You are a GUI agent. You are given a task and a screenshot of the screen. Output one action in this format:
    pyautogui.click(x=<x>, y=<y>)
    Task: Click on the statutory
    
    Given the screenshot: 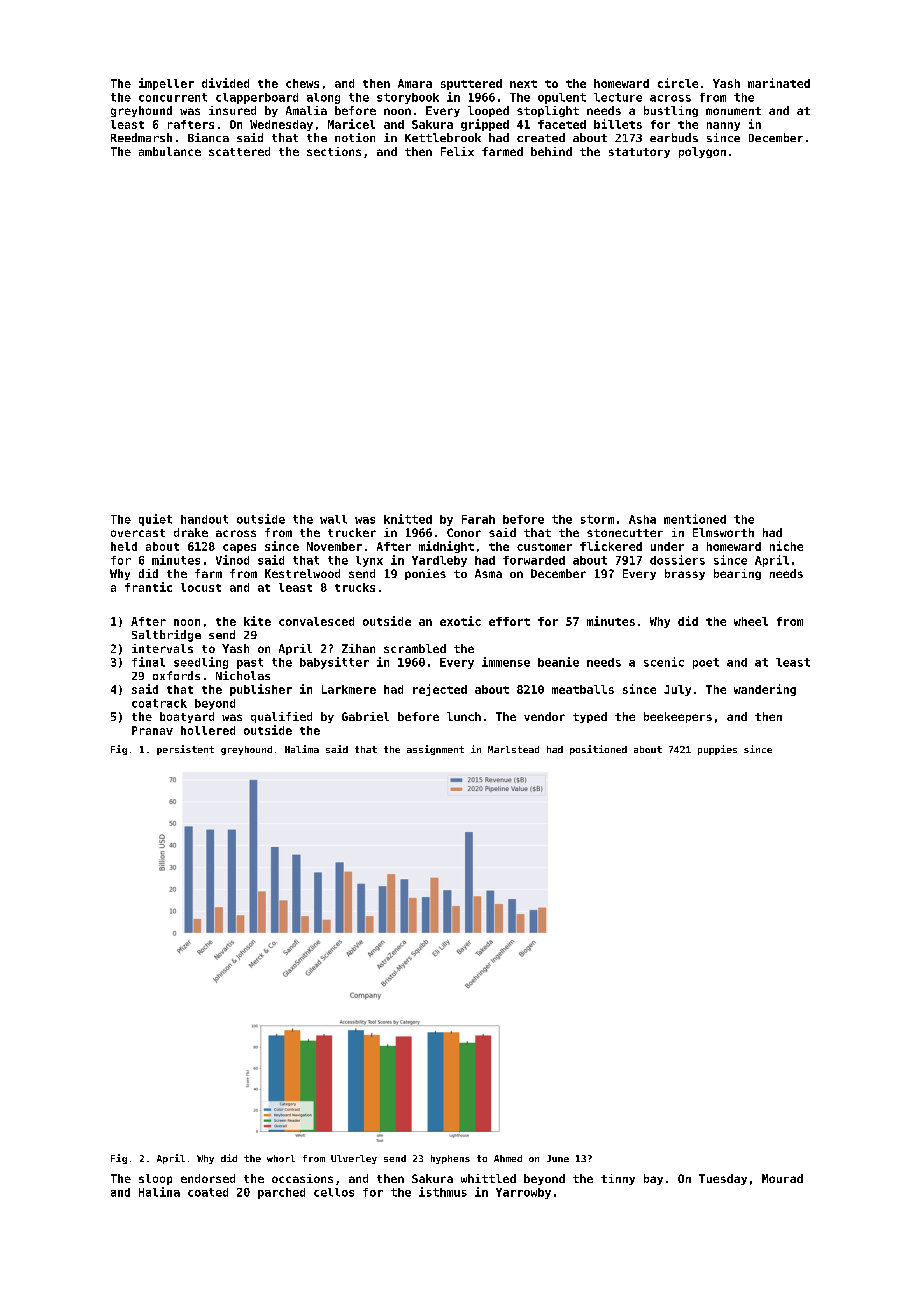 What is the action you would take?
    pyautogui.click(x=639, y=153)
